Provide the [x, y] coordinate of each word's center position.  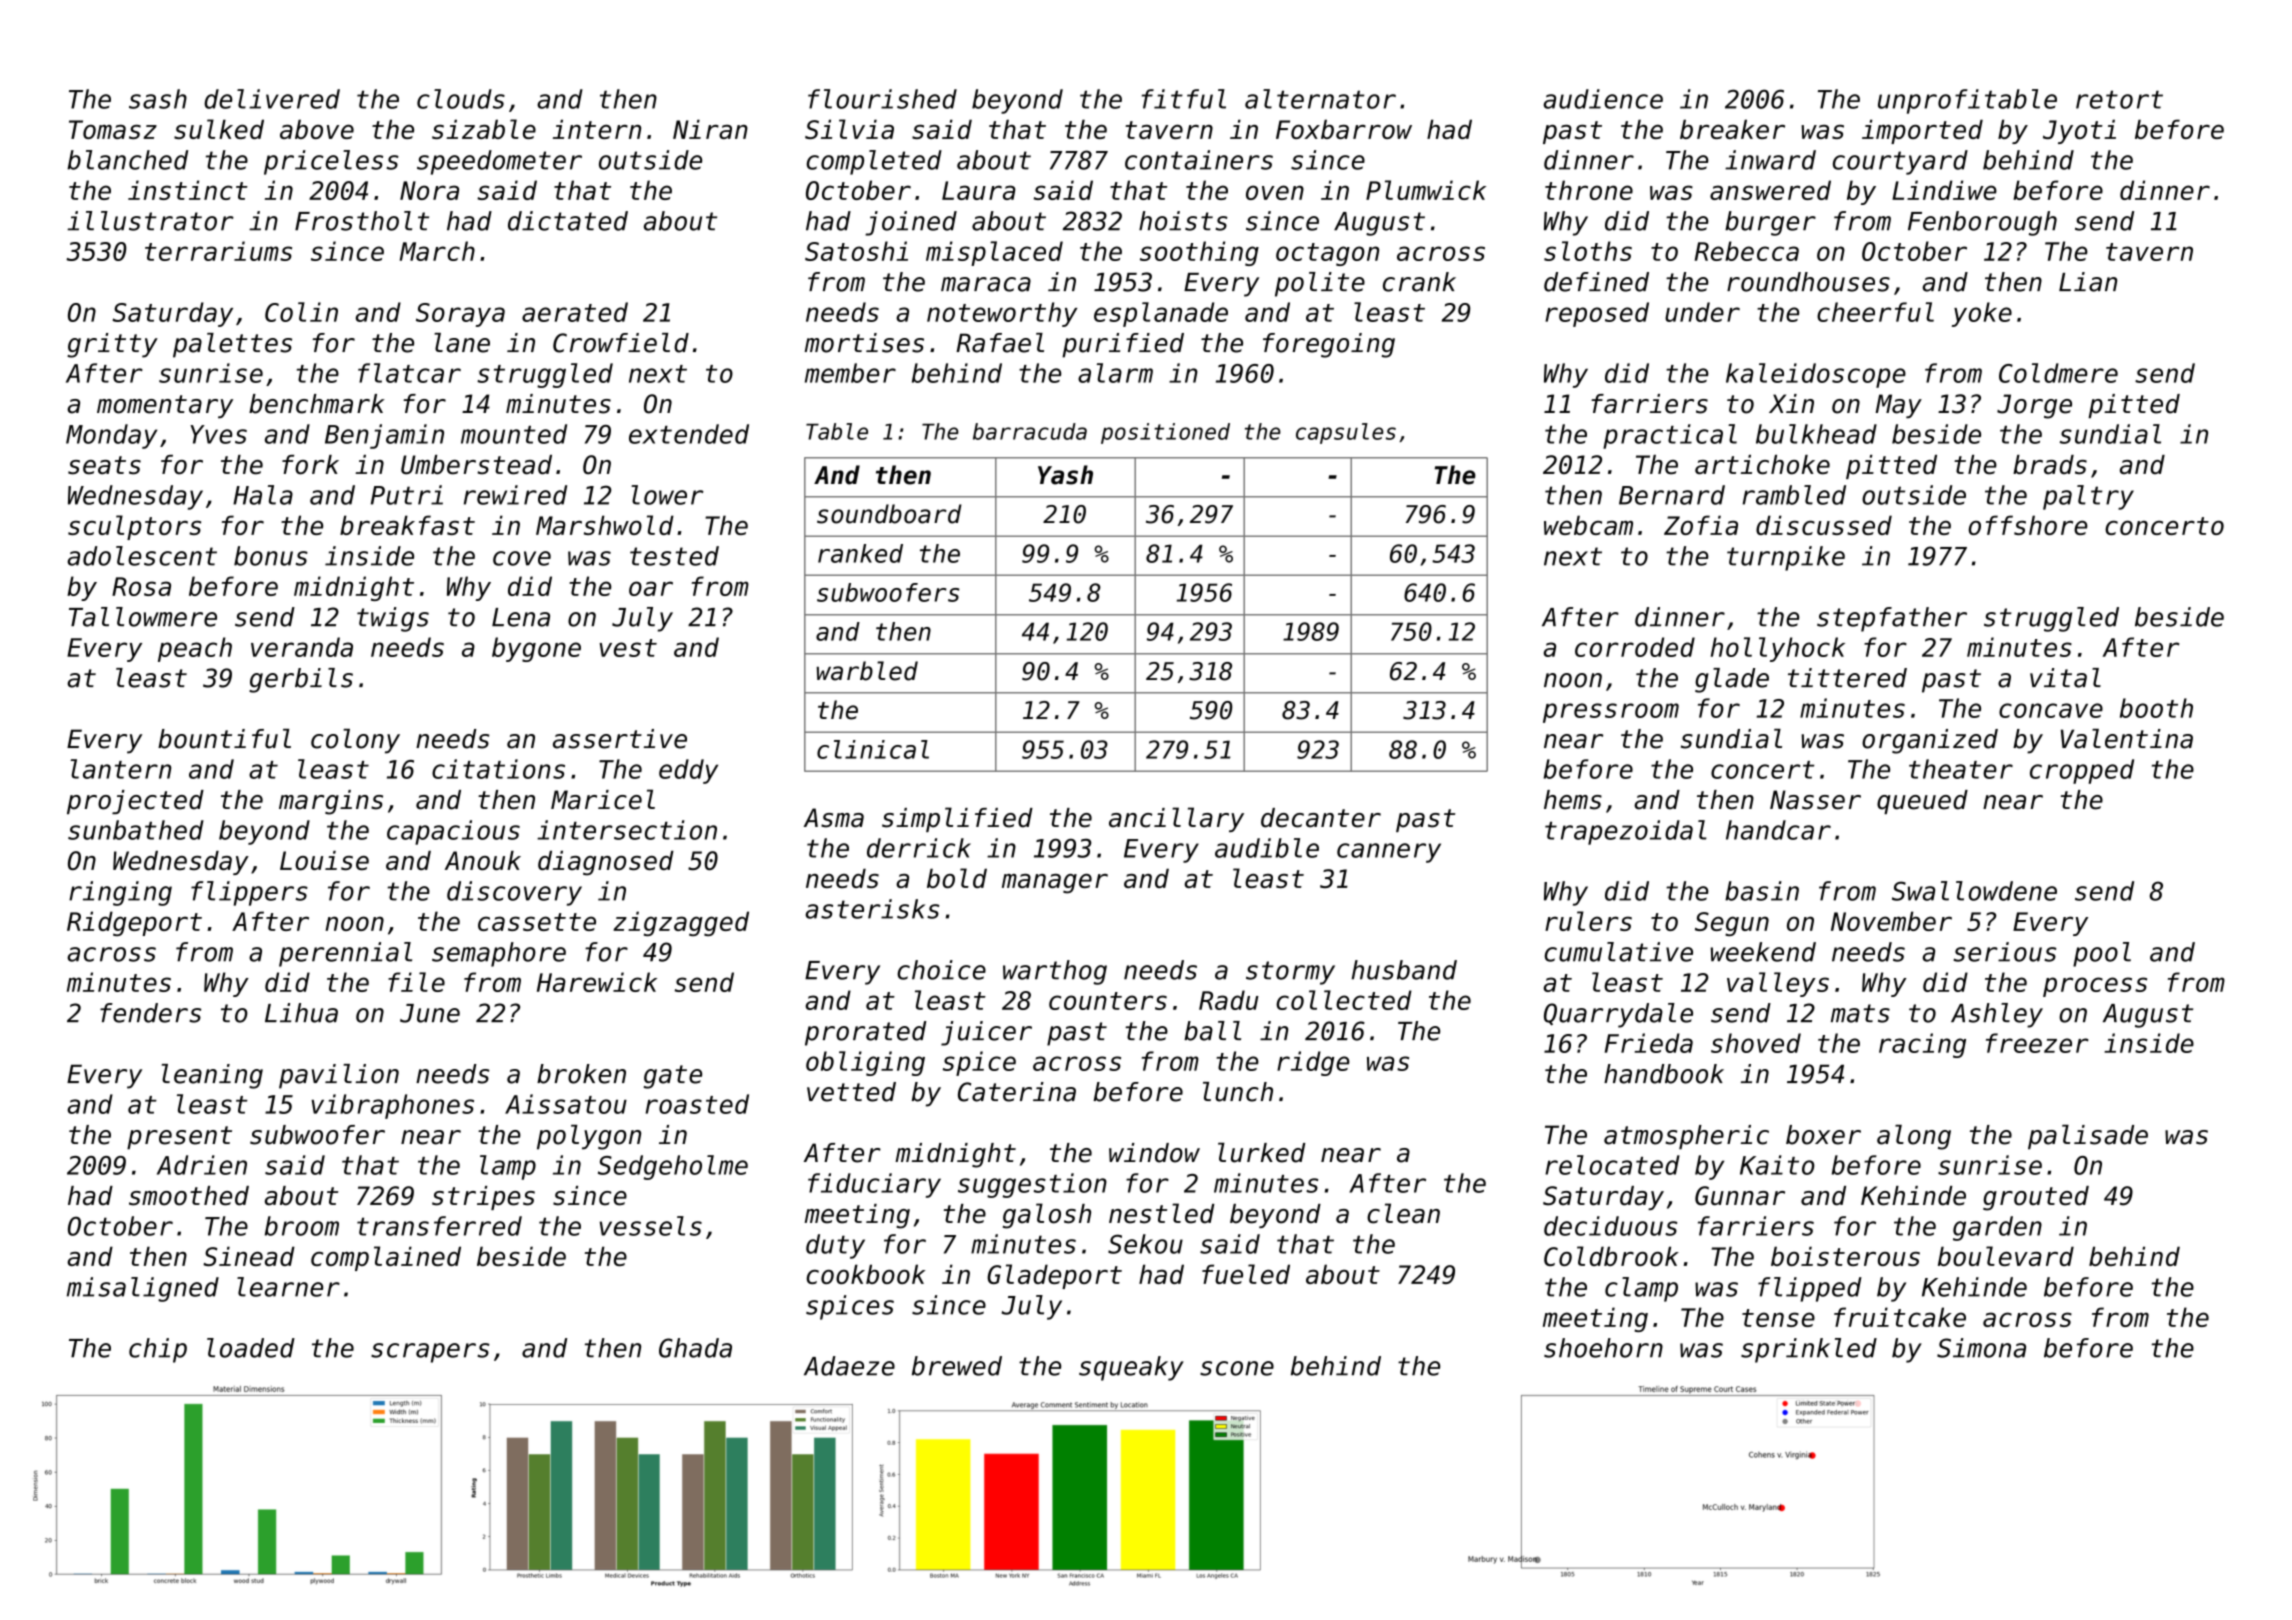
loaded [251, 1348]
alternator [1320, 99]
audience [1603, 99]
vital [2065, 678]
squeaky [1131, 1368]
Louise [324, 860]
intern [597, 129]
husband [1404, 970]
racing [1922, 1045]
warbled [867, 671]
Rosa [141, 586]
